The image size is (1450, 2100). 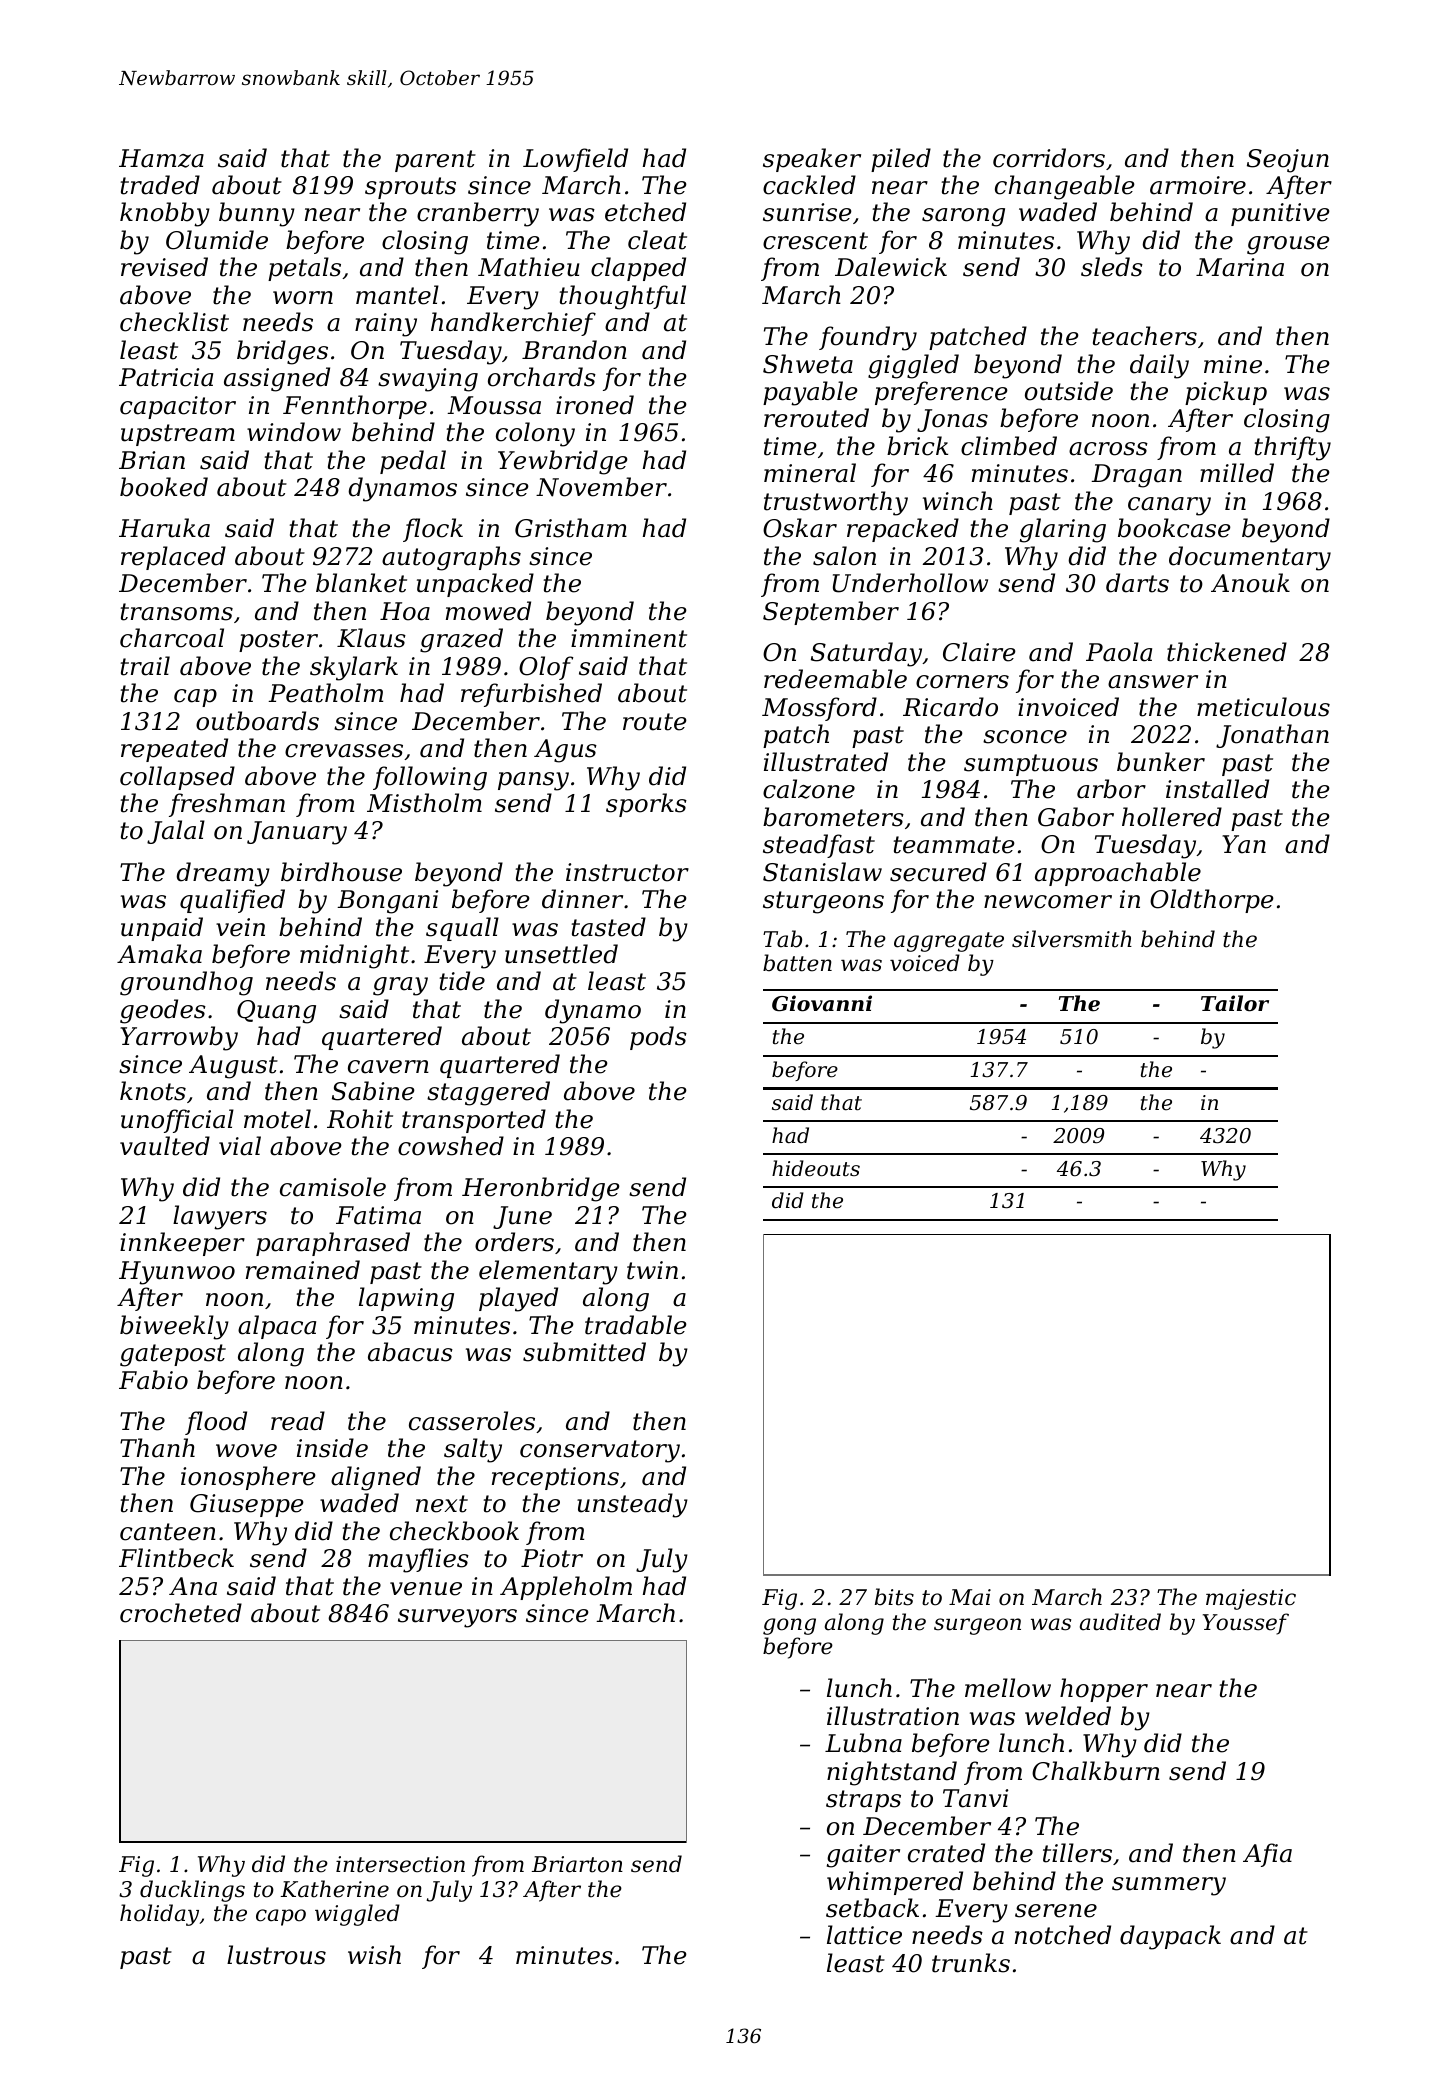 I want to click on trunks, so click(x=971, y=1963).
